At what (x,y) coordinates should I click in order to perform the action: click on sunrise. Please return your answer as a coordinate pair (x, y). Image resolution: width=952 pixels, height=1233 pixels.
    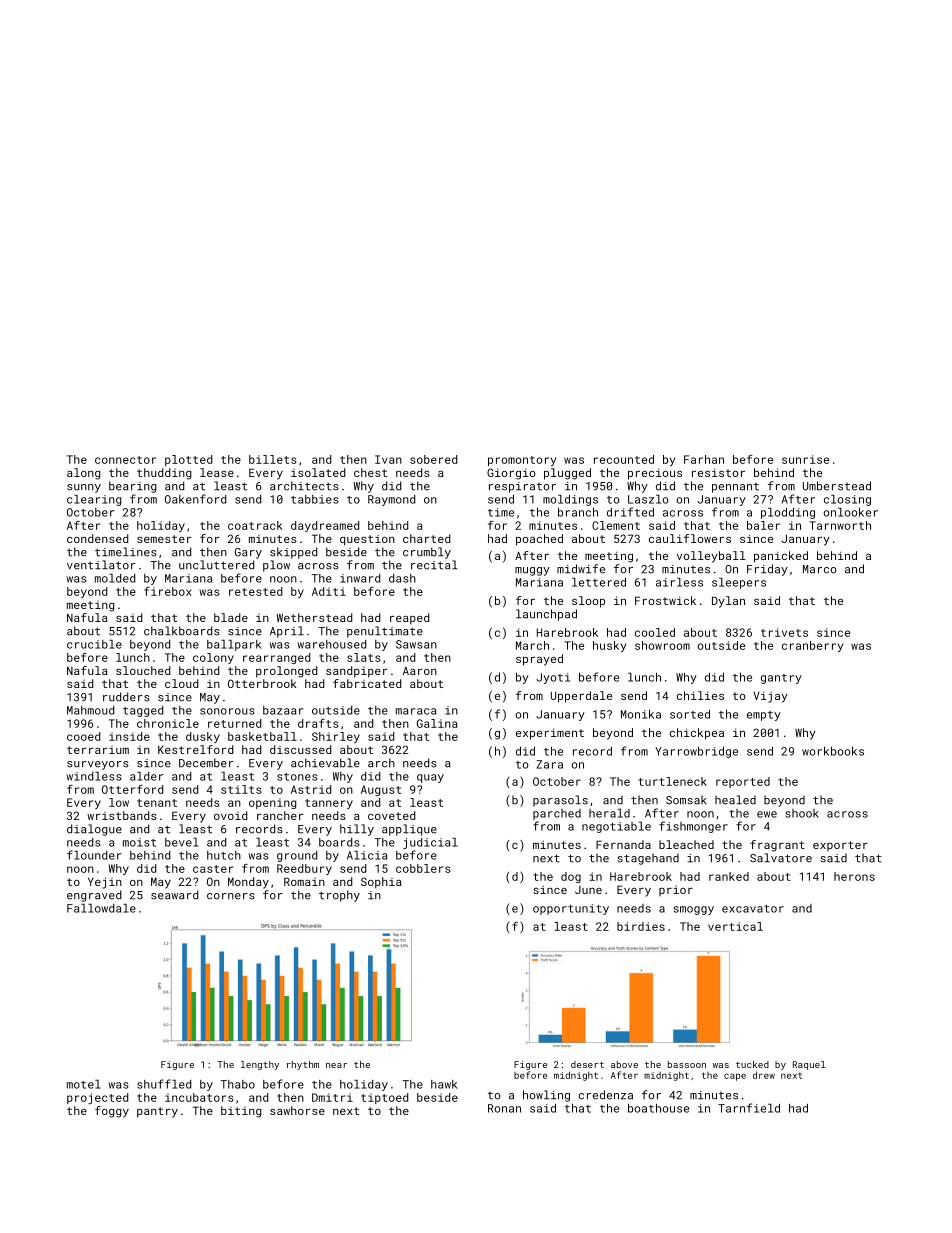
    Looking at the image, I should click on (805, 459).
